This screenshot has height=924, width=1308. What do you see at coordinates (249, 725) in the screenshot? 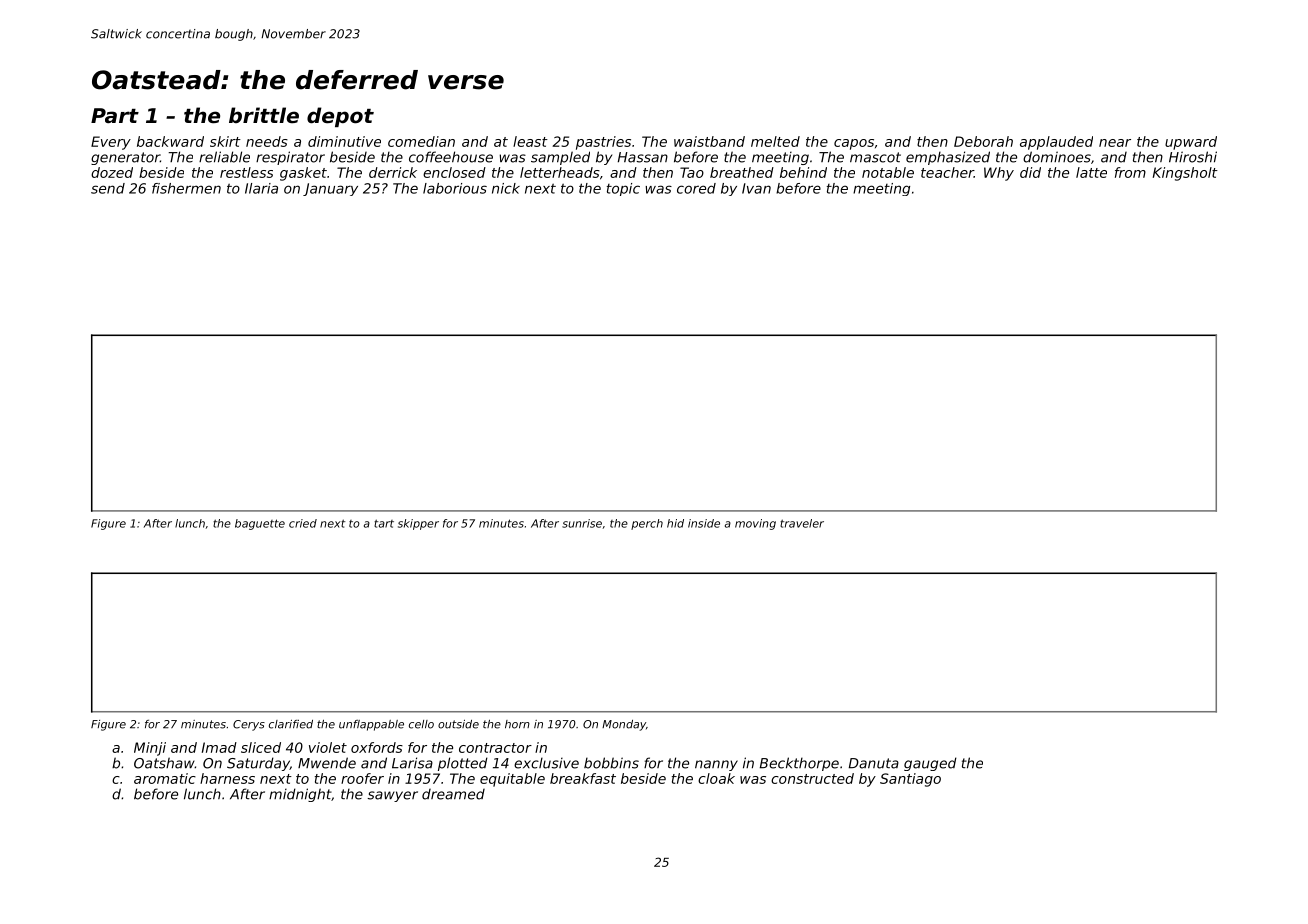
I see `Cerys` at bounding box center [249, 725].
